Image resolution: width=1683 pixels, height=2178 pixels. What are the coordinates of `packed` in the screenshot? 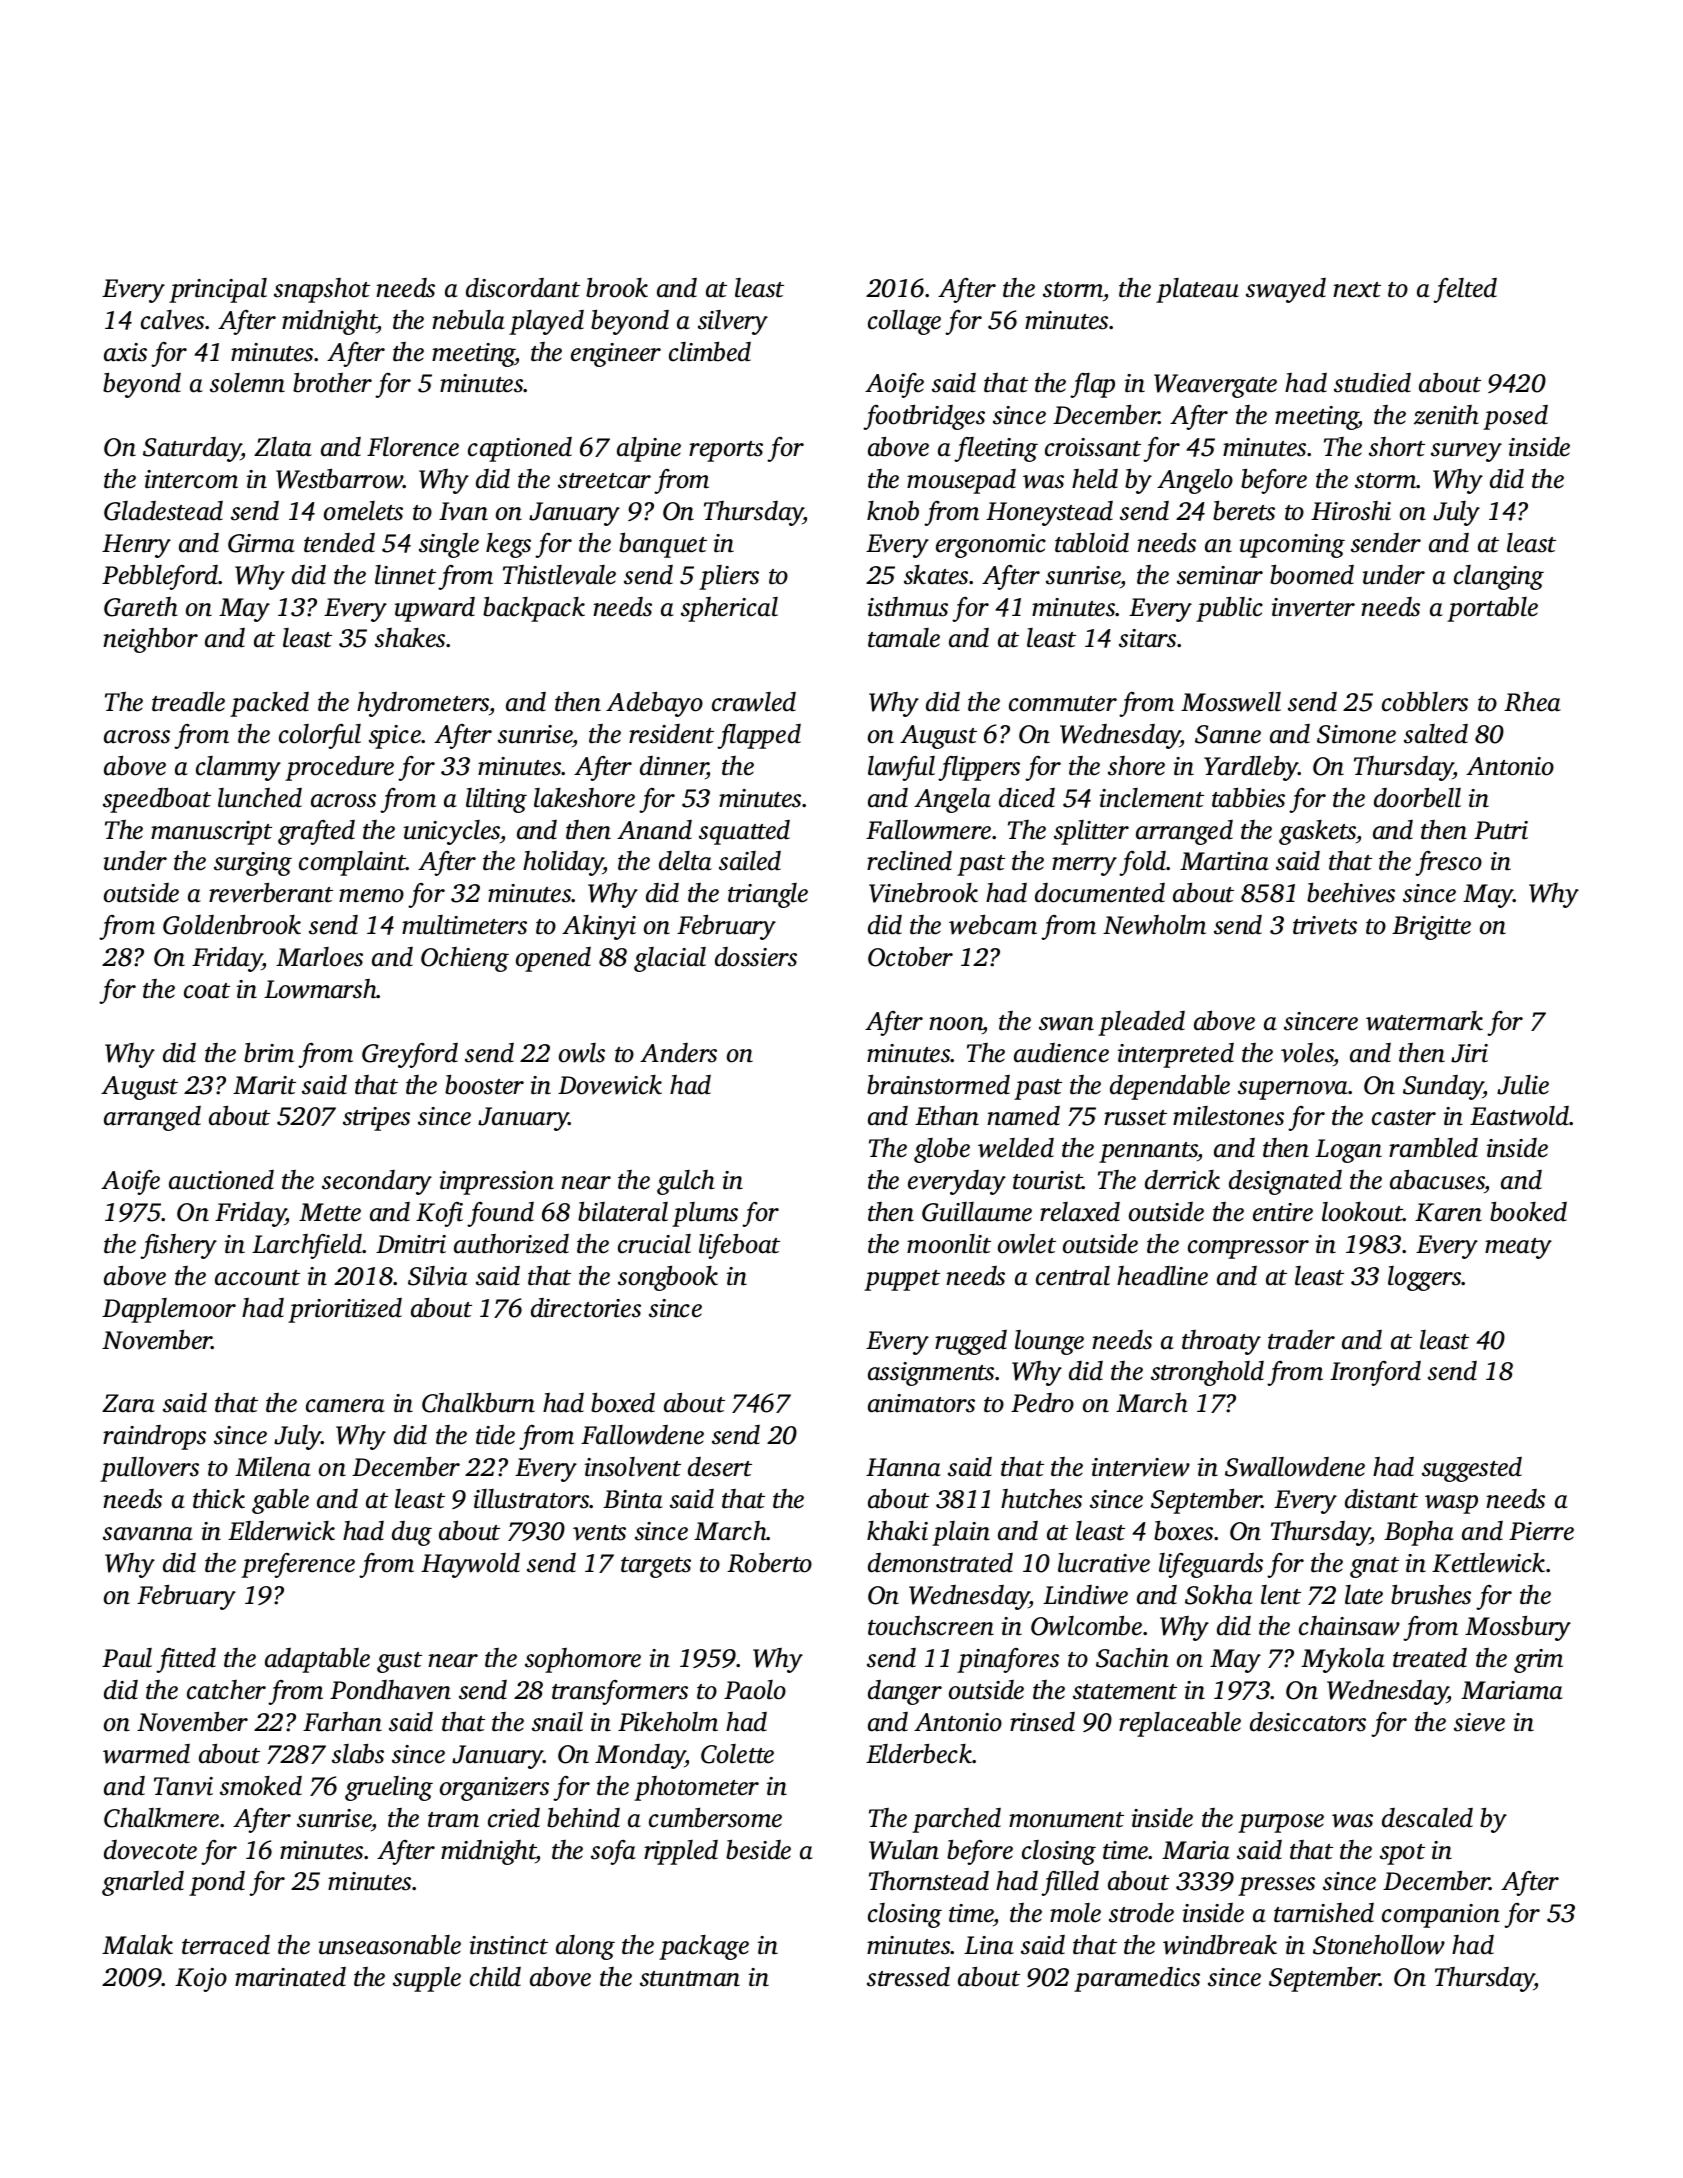 It's located at (269, 704).
